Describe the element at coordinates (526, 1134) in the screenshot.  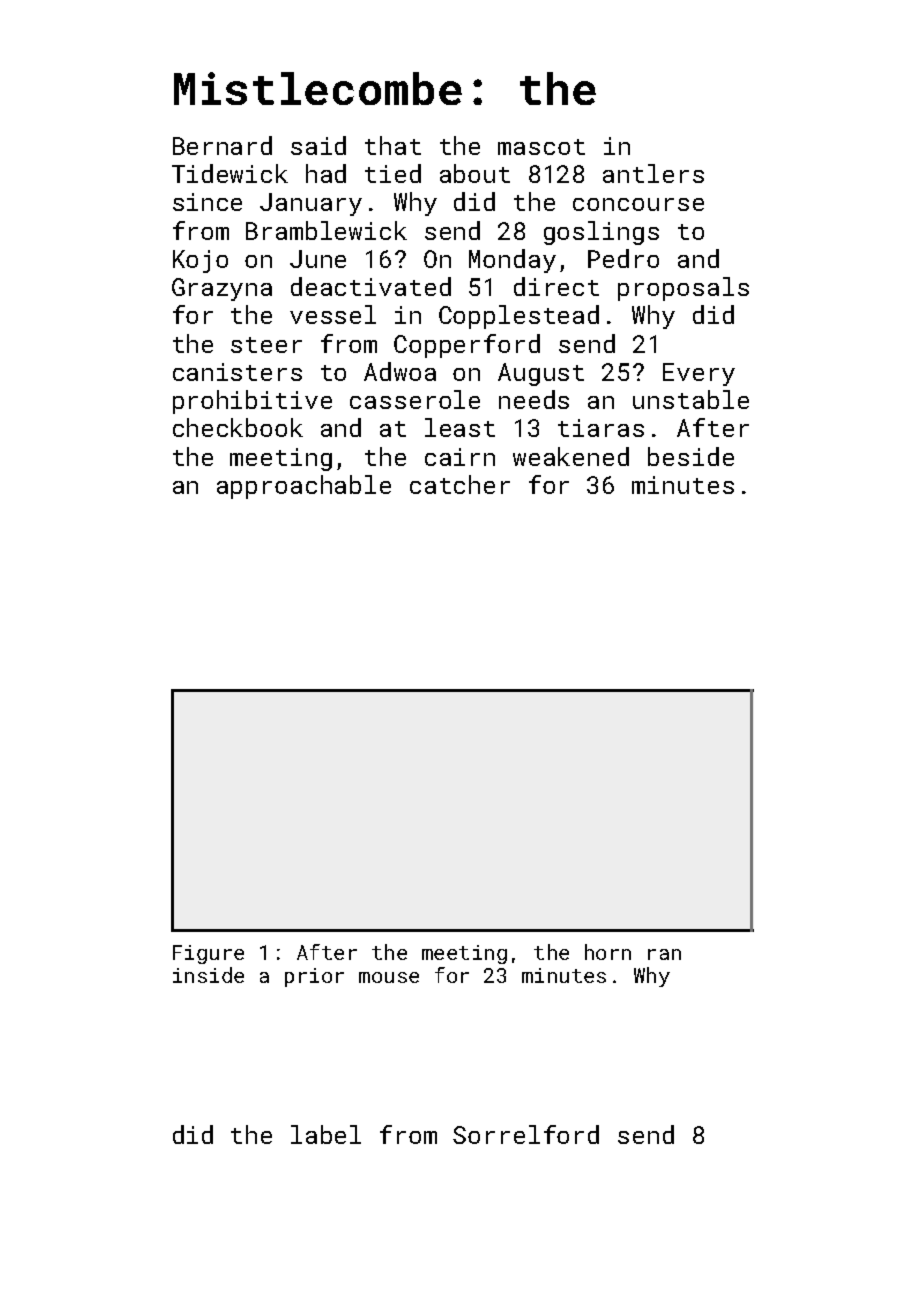
I see `Sorrelford` at that location.
